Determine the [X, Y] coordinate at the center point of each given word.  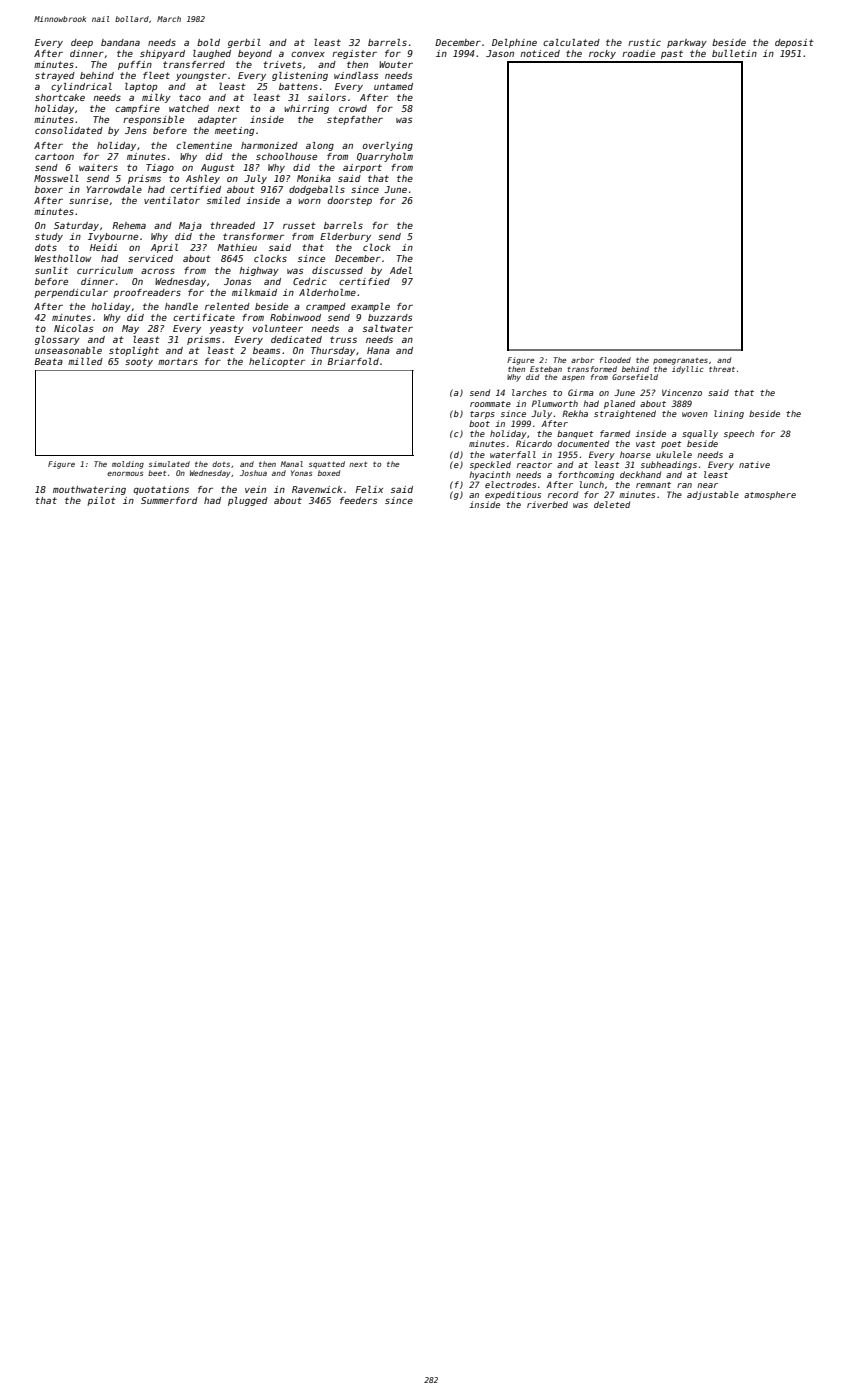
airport [362, 168]
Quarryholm [385, 157]
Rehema [129, 225]
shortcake [60, 97]
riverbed [547, 504]
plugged [248, 501]
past [672, 54]
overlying [388, 146]
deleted [612, 504]
